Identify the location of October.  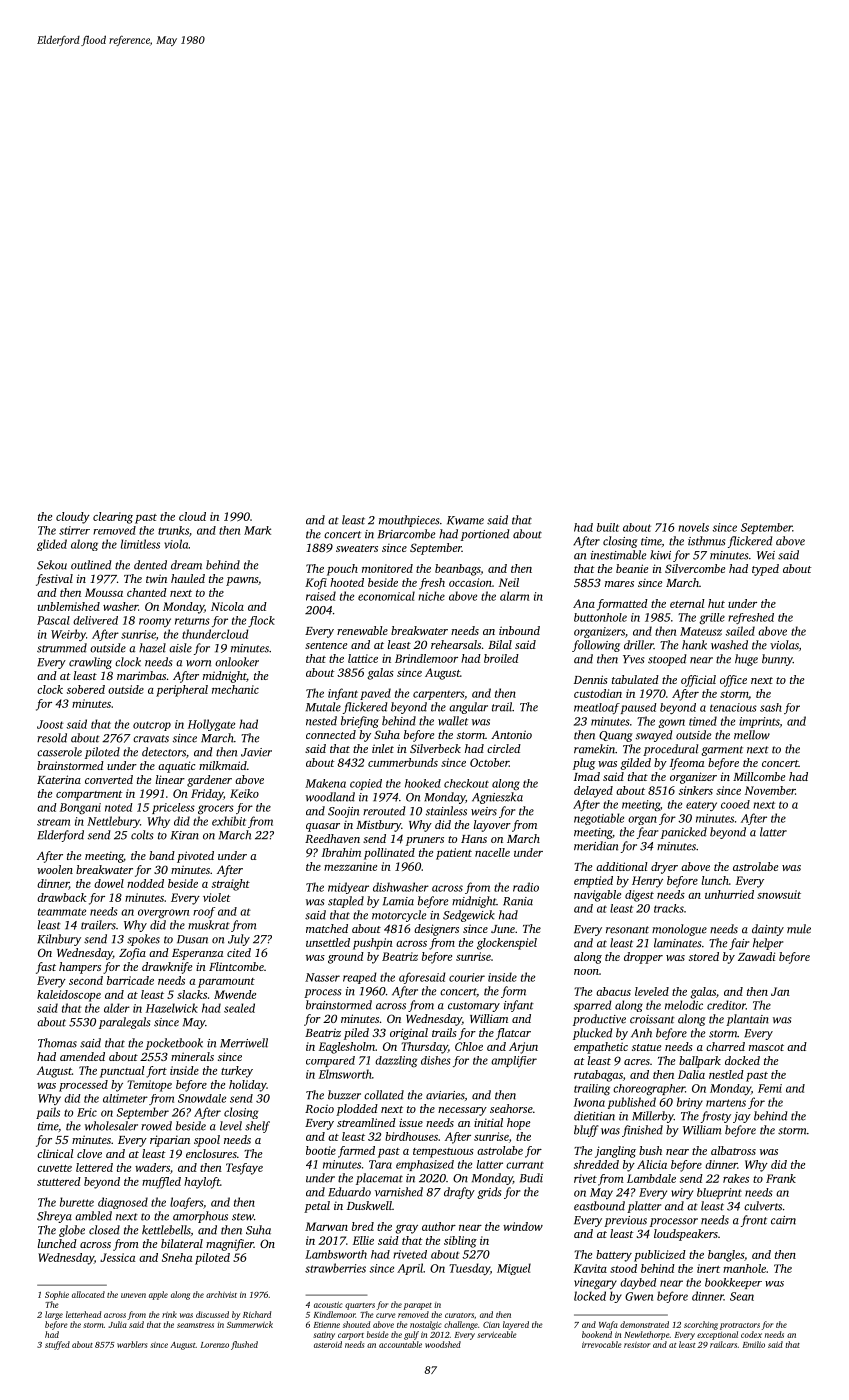
(489, 762).
